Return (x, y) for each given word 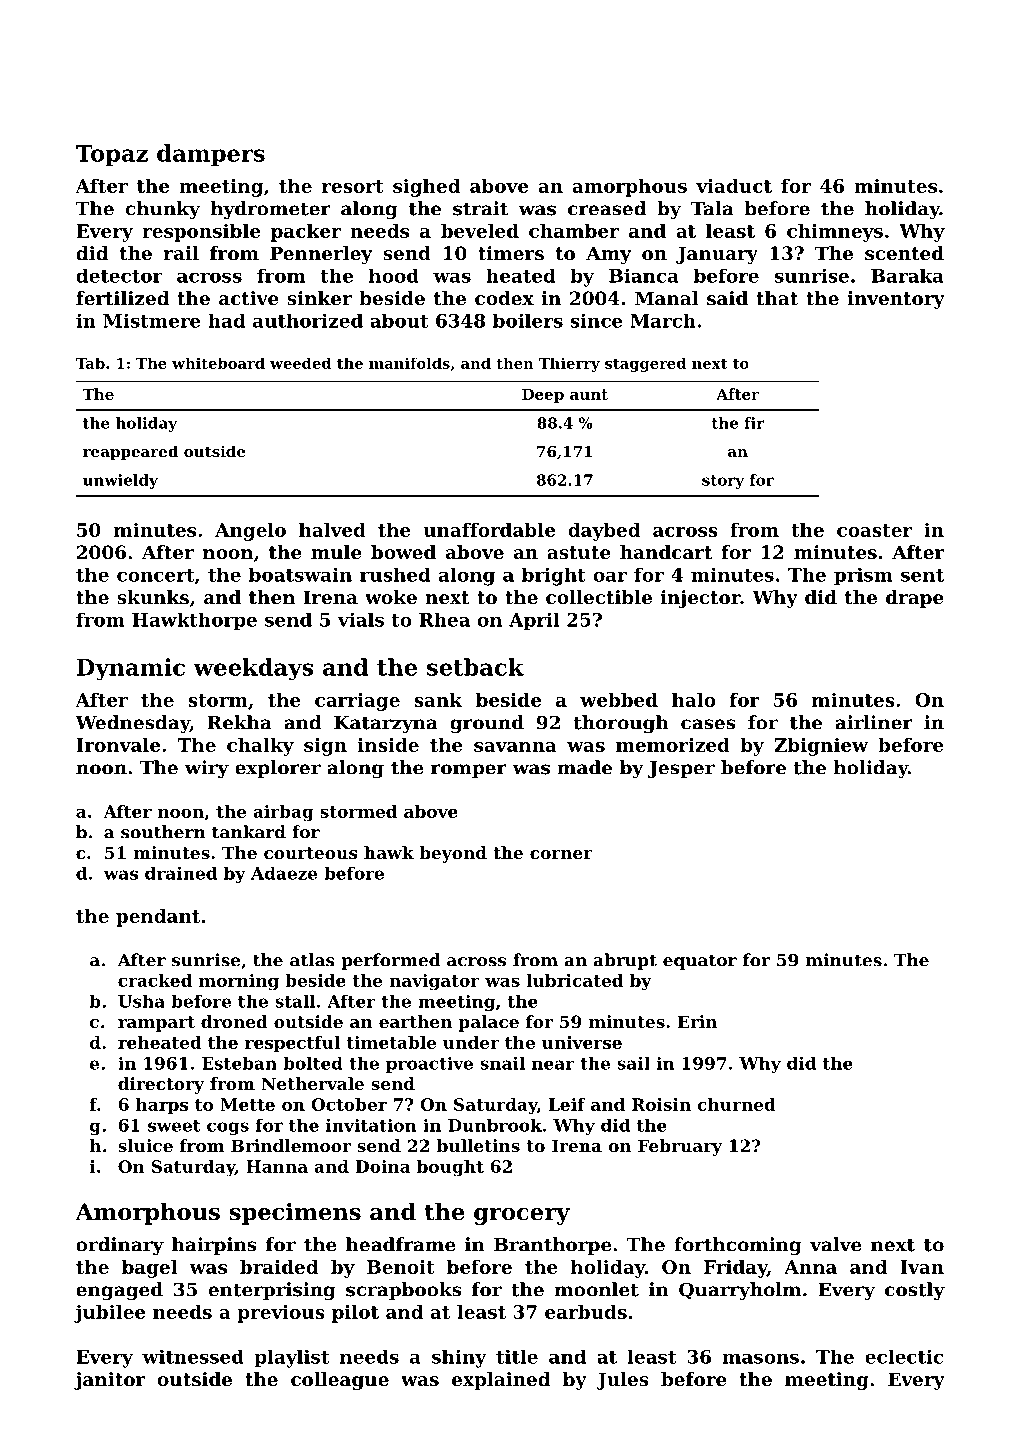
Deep (543, 396)
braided (279, 1267)
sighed (426, 188)
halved (332, 530)
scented (904, 253)
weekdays (253, 669)
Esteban (239, 1063)
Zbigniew (821, 747)
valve (835, 1244)
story (723, 482)
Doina (383, 1166)
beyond (453, 854)
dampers (211, 155)
